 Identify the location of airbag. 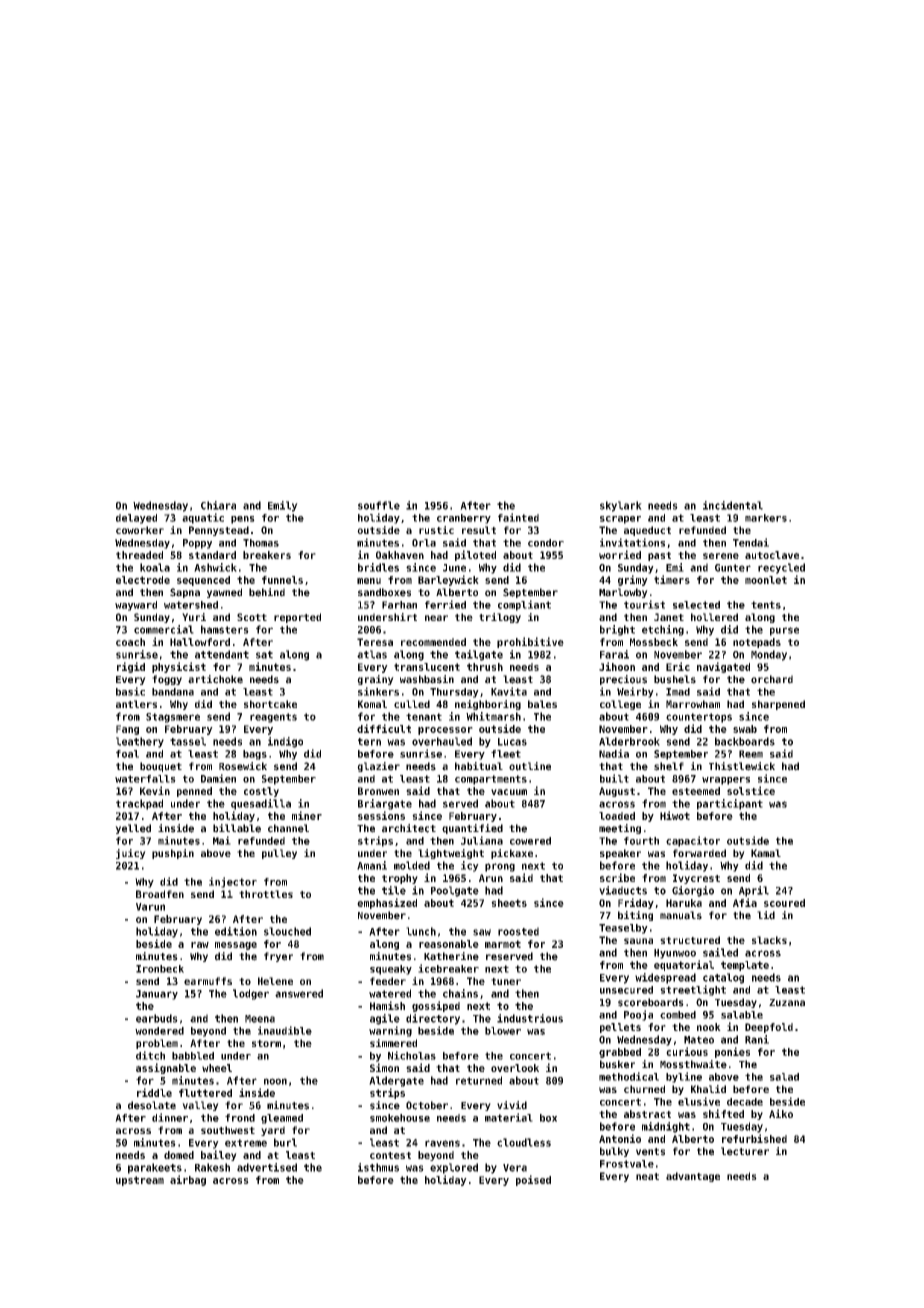
(188, 1180).
